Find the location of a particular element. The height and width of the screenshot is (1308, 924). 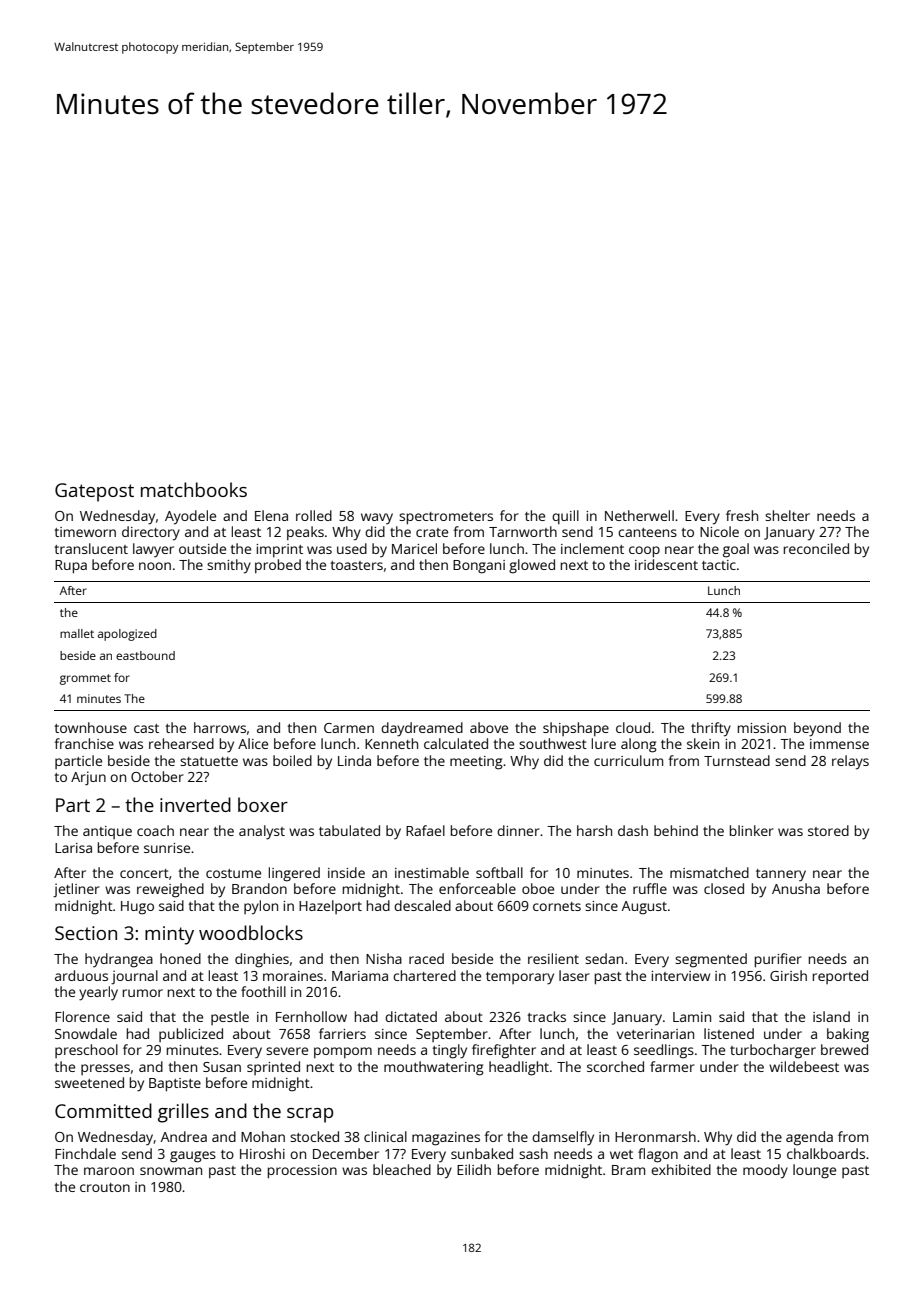

pompom is located at coordinates (343, 1052).
